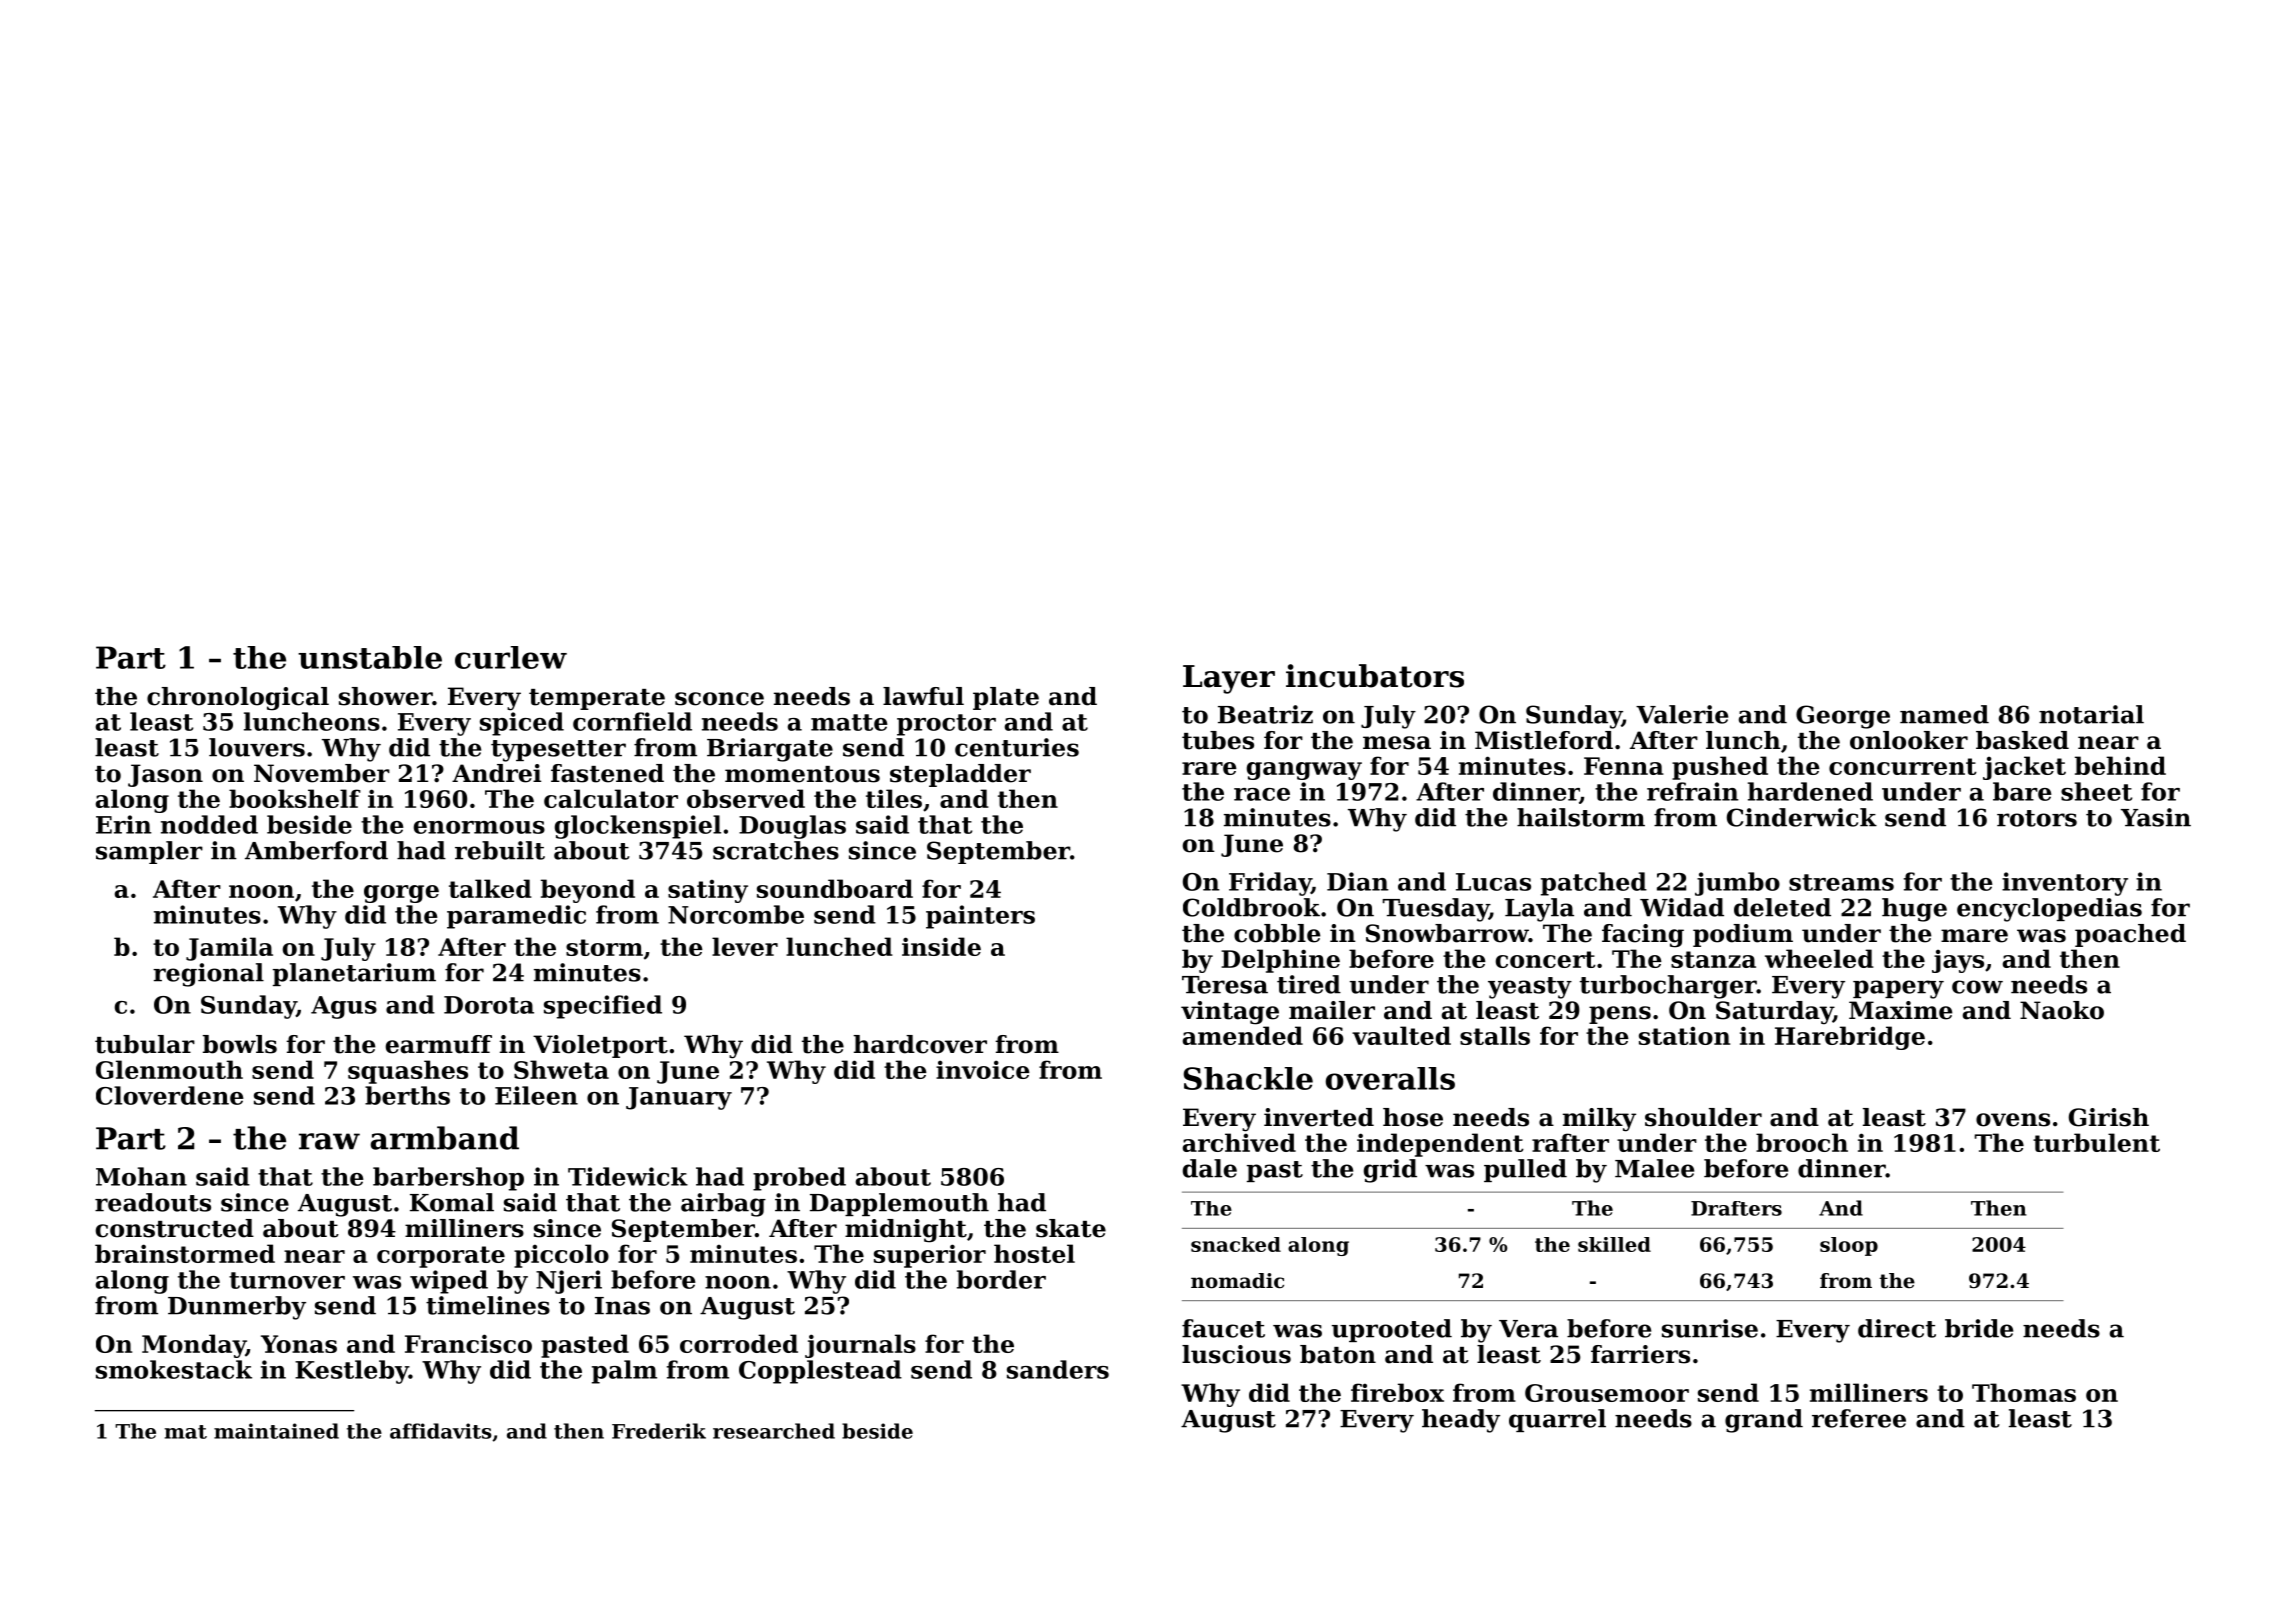  What do you see at coordinates (2091, 714) in the image?
I see `notarial` at bounding box center [2091, 714].
